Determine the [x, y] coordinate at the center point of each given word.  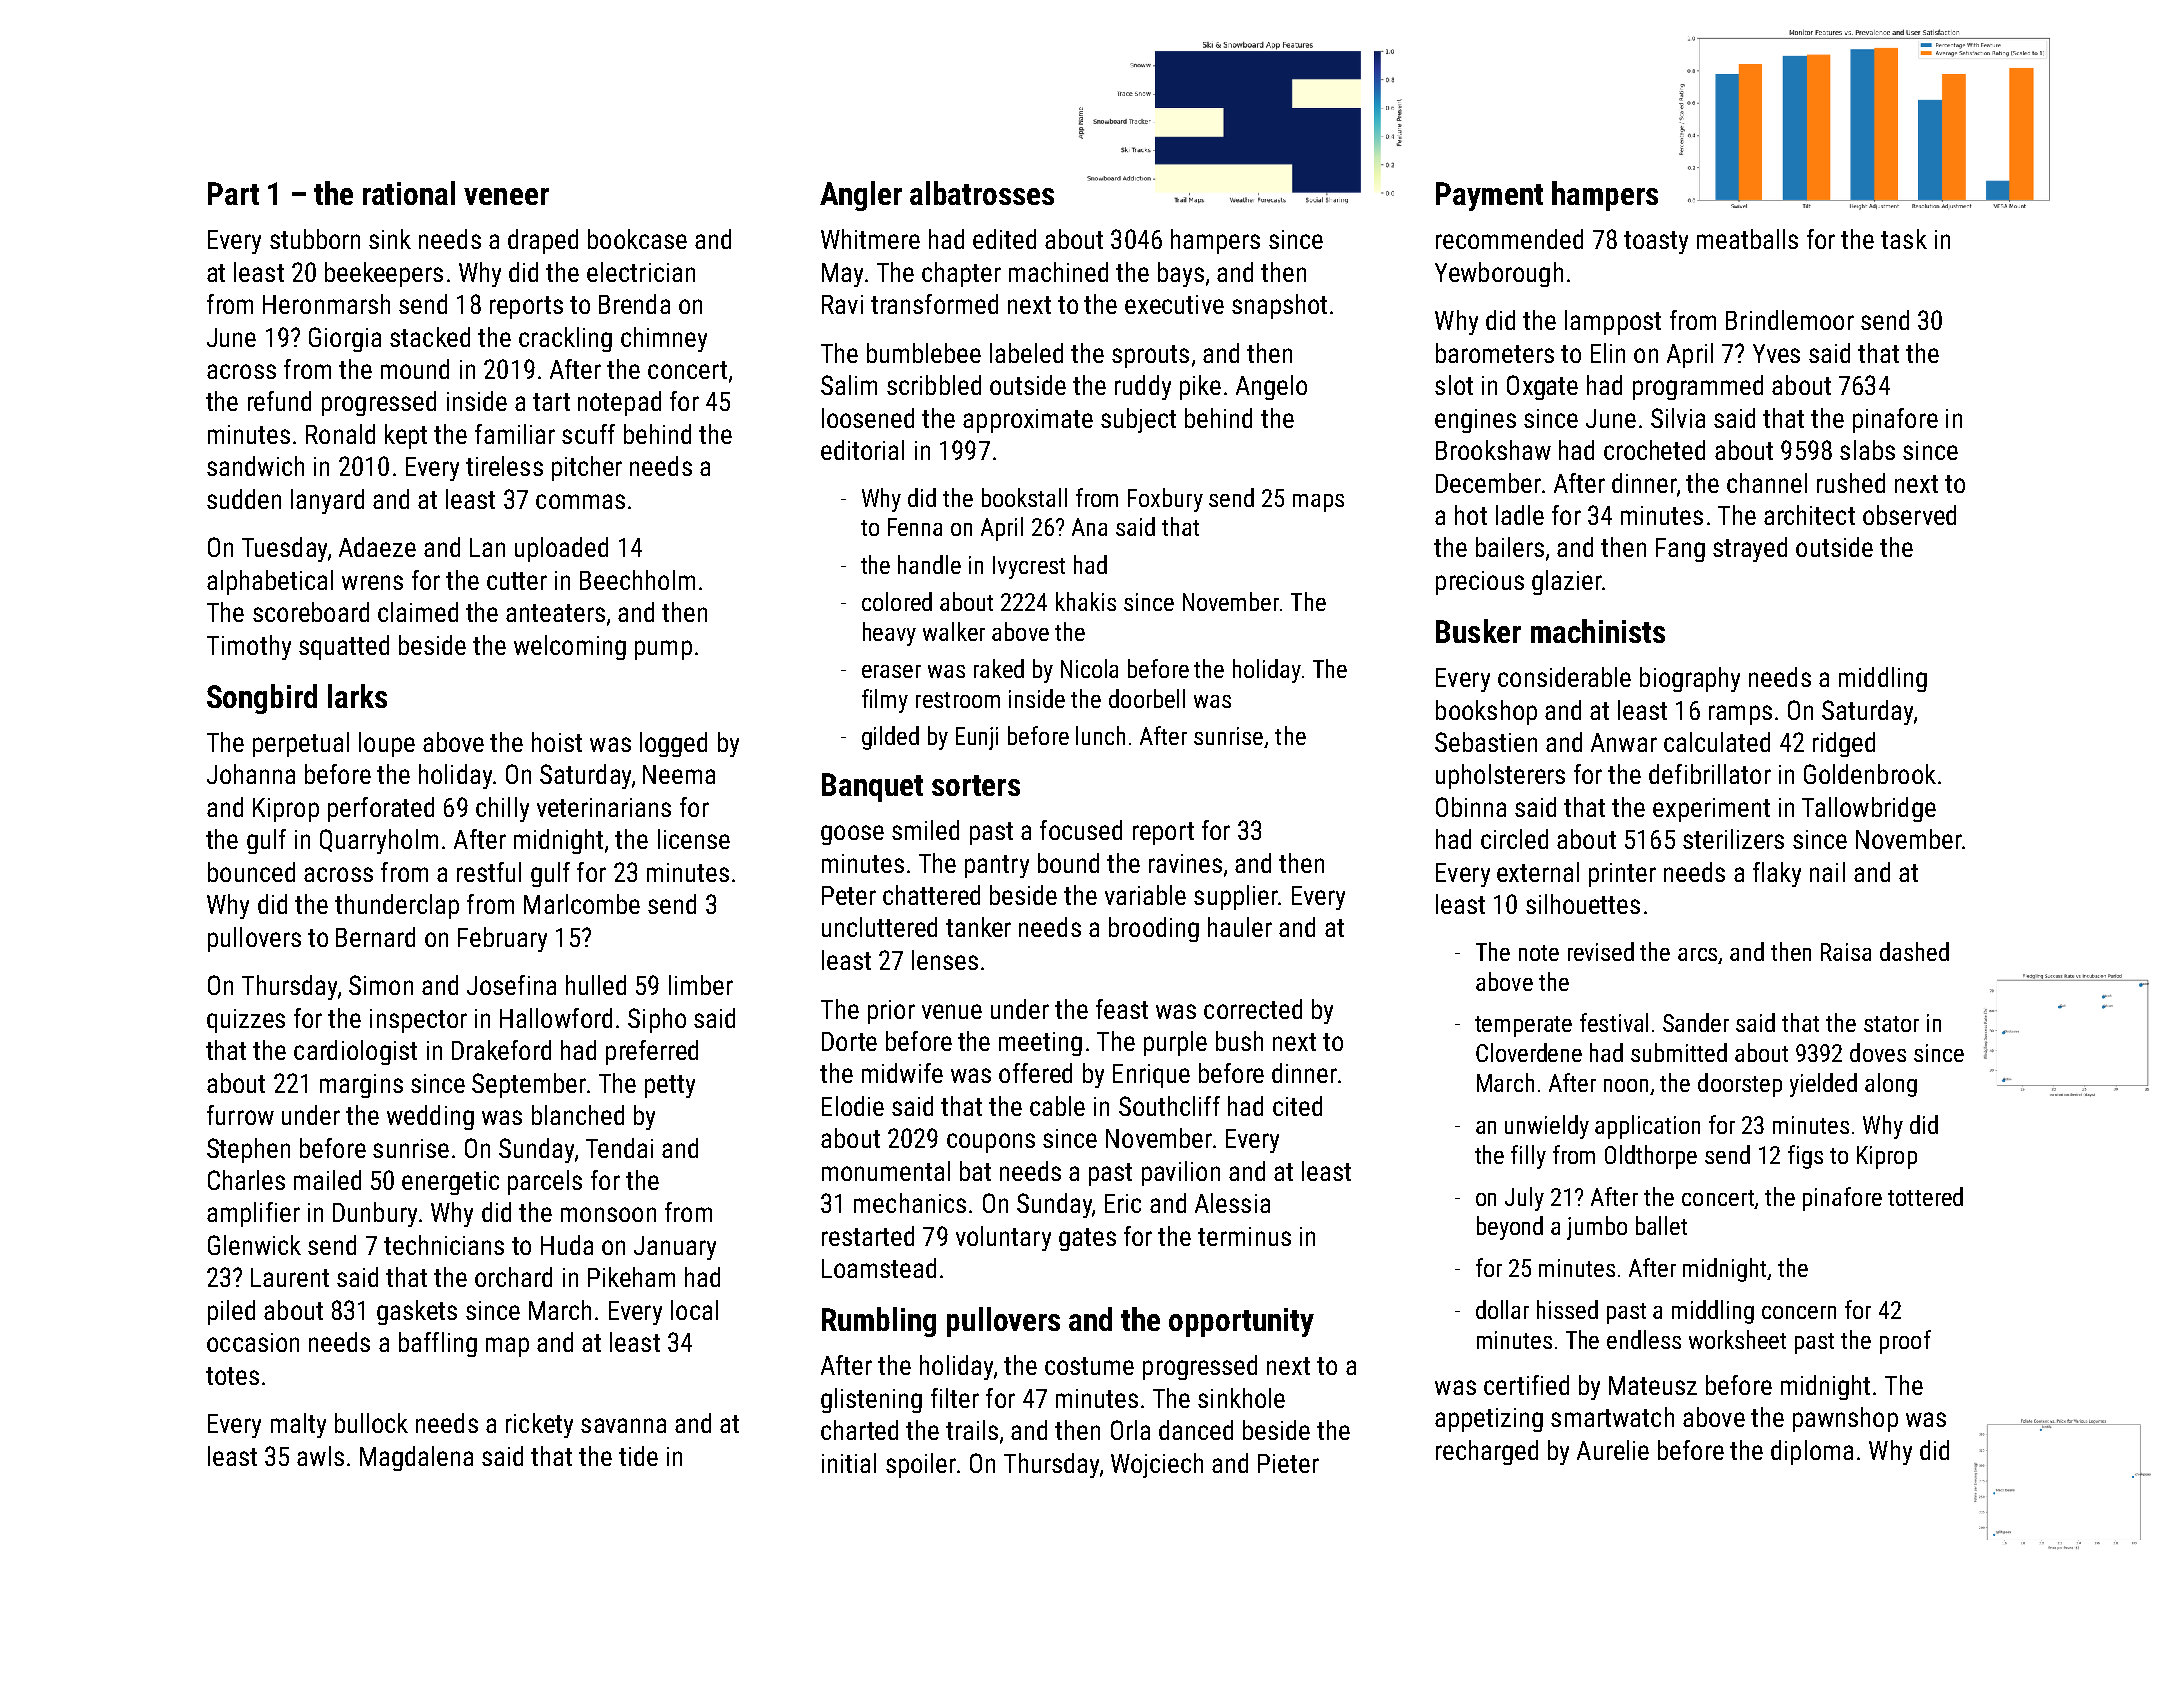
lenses [945, 960]
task [1904, 239]
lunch [1100, 735]
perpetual [301, 744]
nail [1827, 872]
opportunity [1241, 1322]
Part [233, 193]
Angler [861, 196]
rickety [539, 1425]
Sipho [657, 1020]
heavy [889, 634]
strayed [1750, 549]
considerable [1564, 677]
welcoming [570, 647]
